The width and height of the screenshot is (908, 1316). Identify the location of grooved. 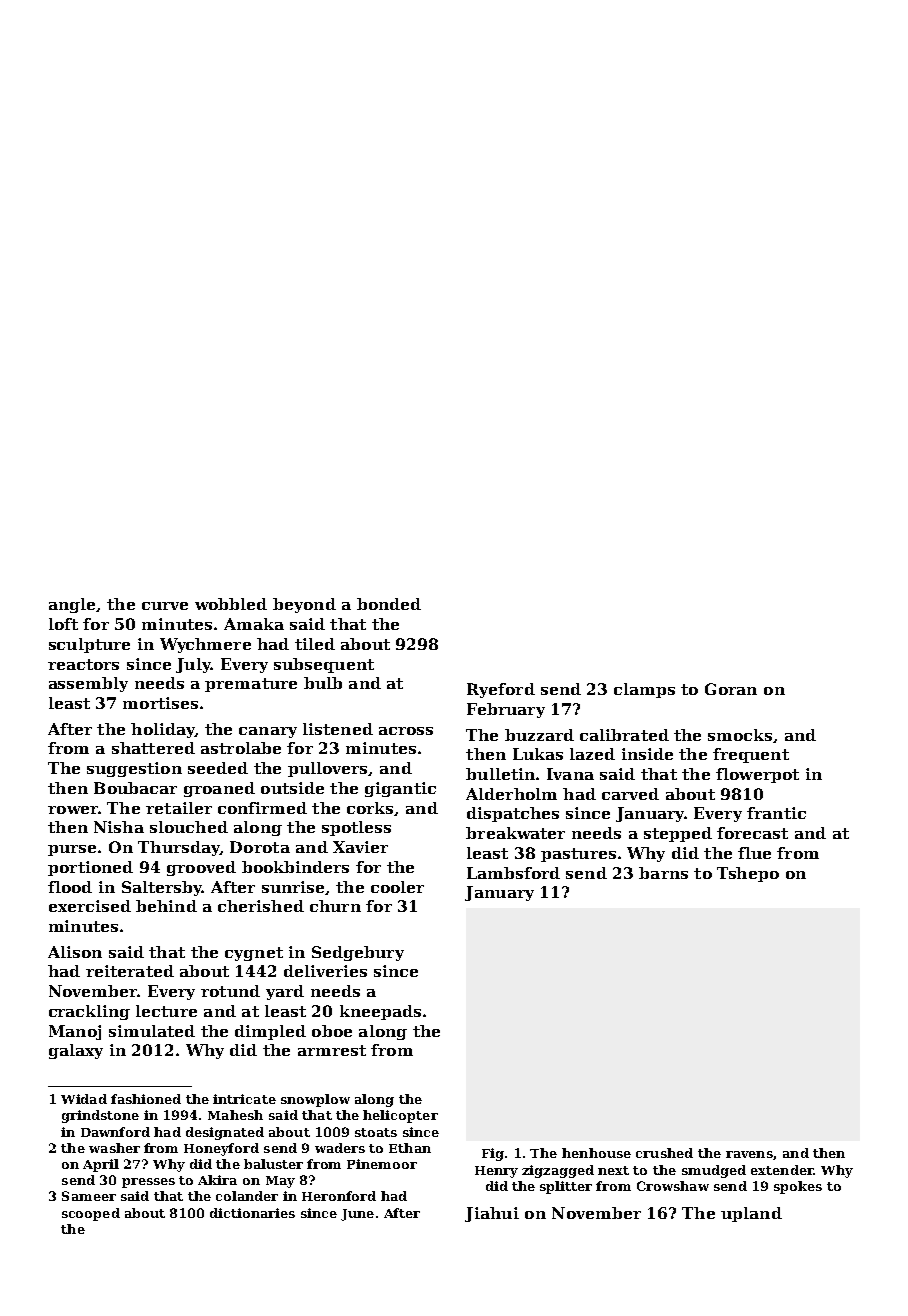
(201, 868).
